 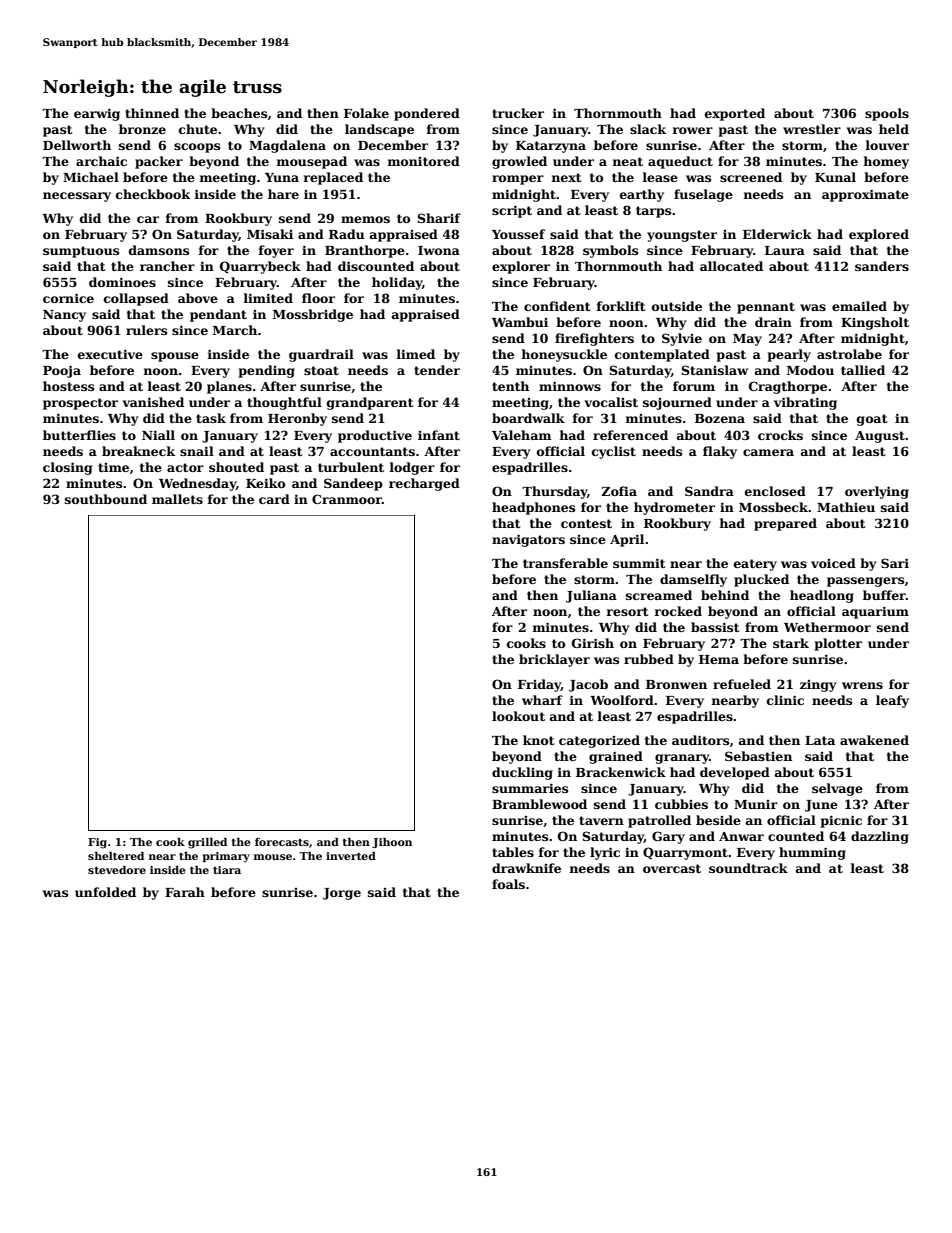 I want to click on explorer, so click(x=521, y=267).
